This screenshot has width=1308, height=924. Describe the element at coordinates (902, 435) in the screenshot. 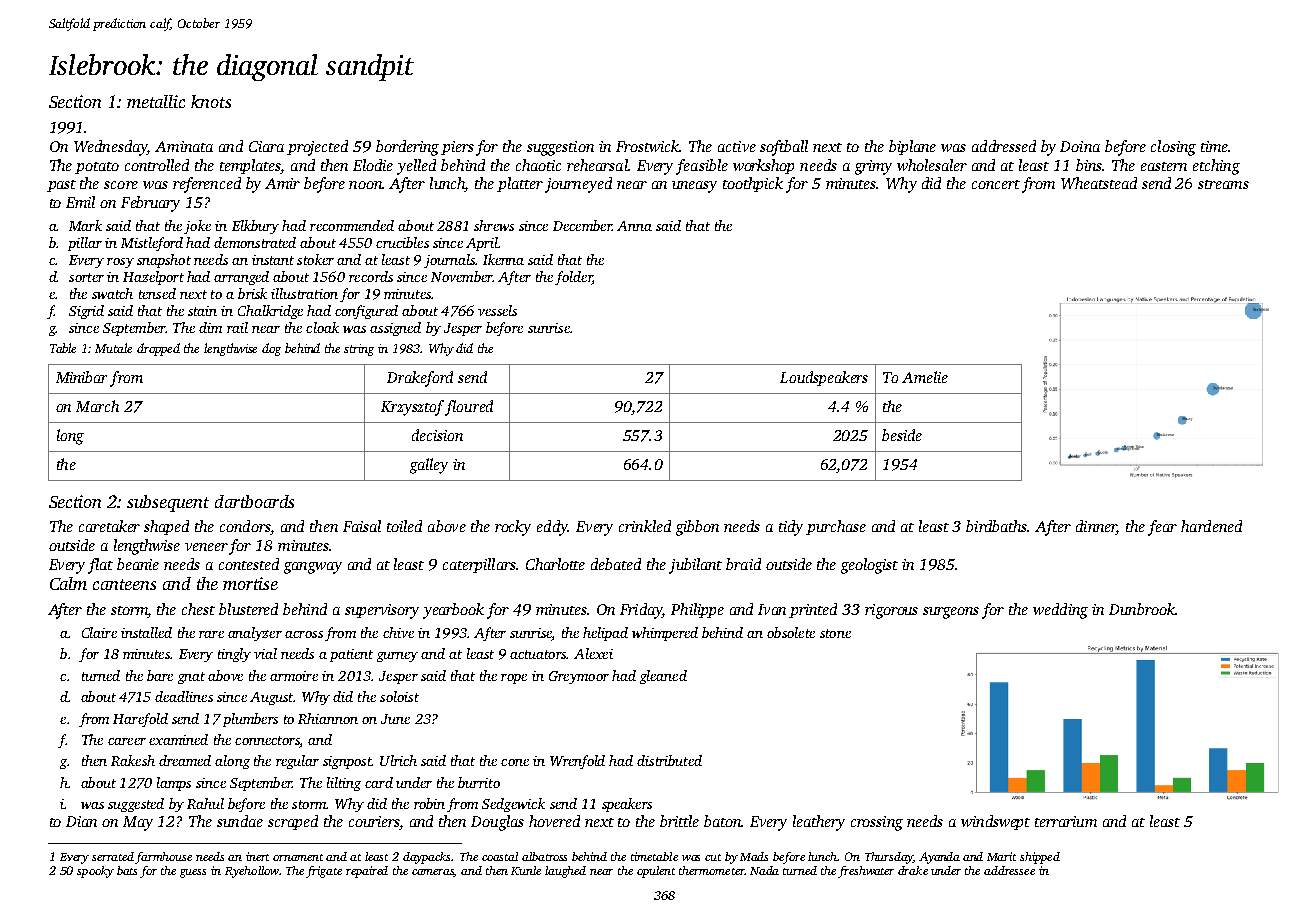

I see `beside` at that location.
